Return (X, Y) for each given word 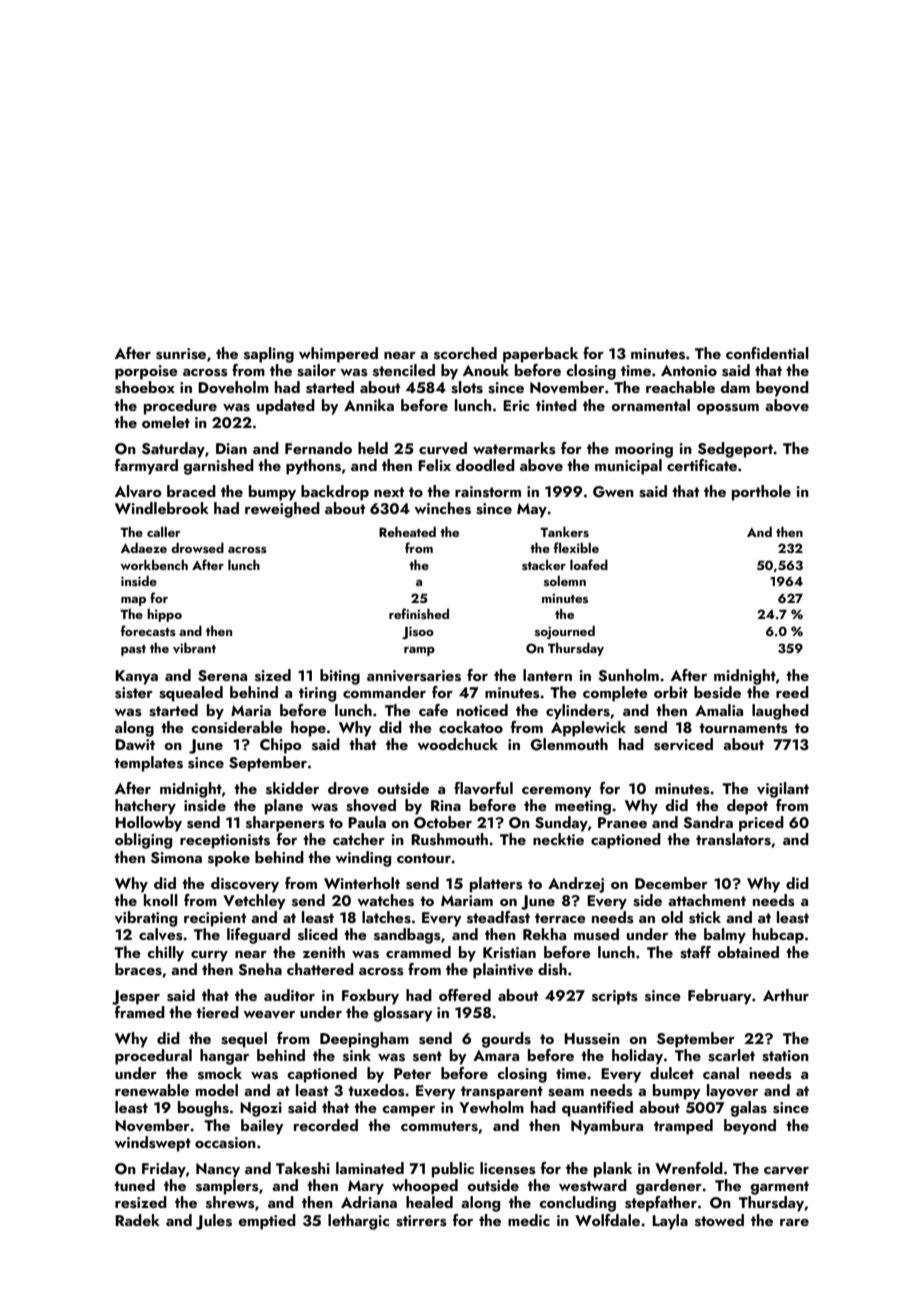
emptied (267, 1222)
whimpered (338, 355)
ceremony (557, 792)
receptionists (225, 841)
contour (424, 858)
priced (761, 824)
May (532, 510)
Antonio (689, 370)
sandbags (407, 936)
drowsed (197, 547)
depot (747, 807)
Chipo (281, 746)
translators (733, 839)
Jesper (136, 997)
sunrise (181, 354)
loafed (589, 564)
